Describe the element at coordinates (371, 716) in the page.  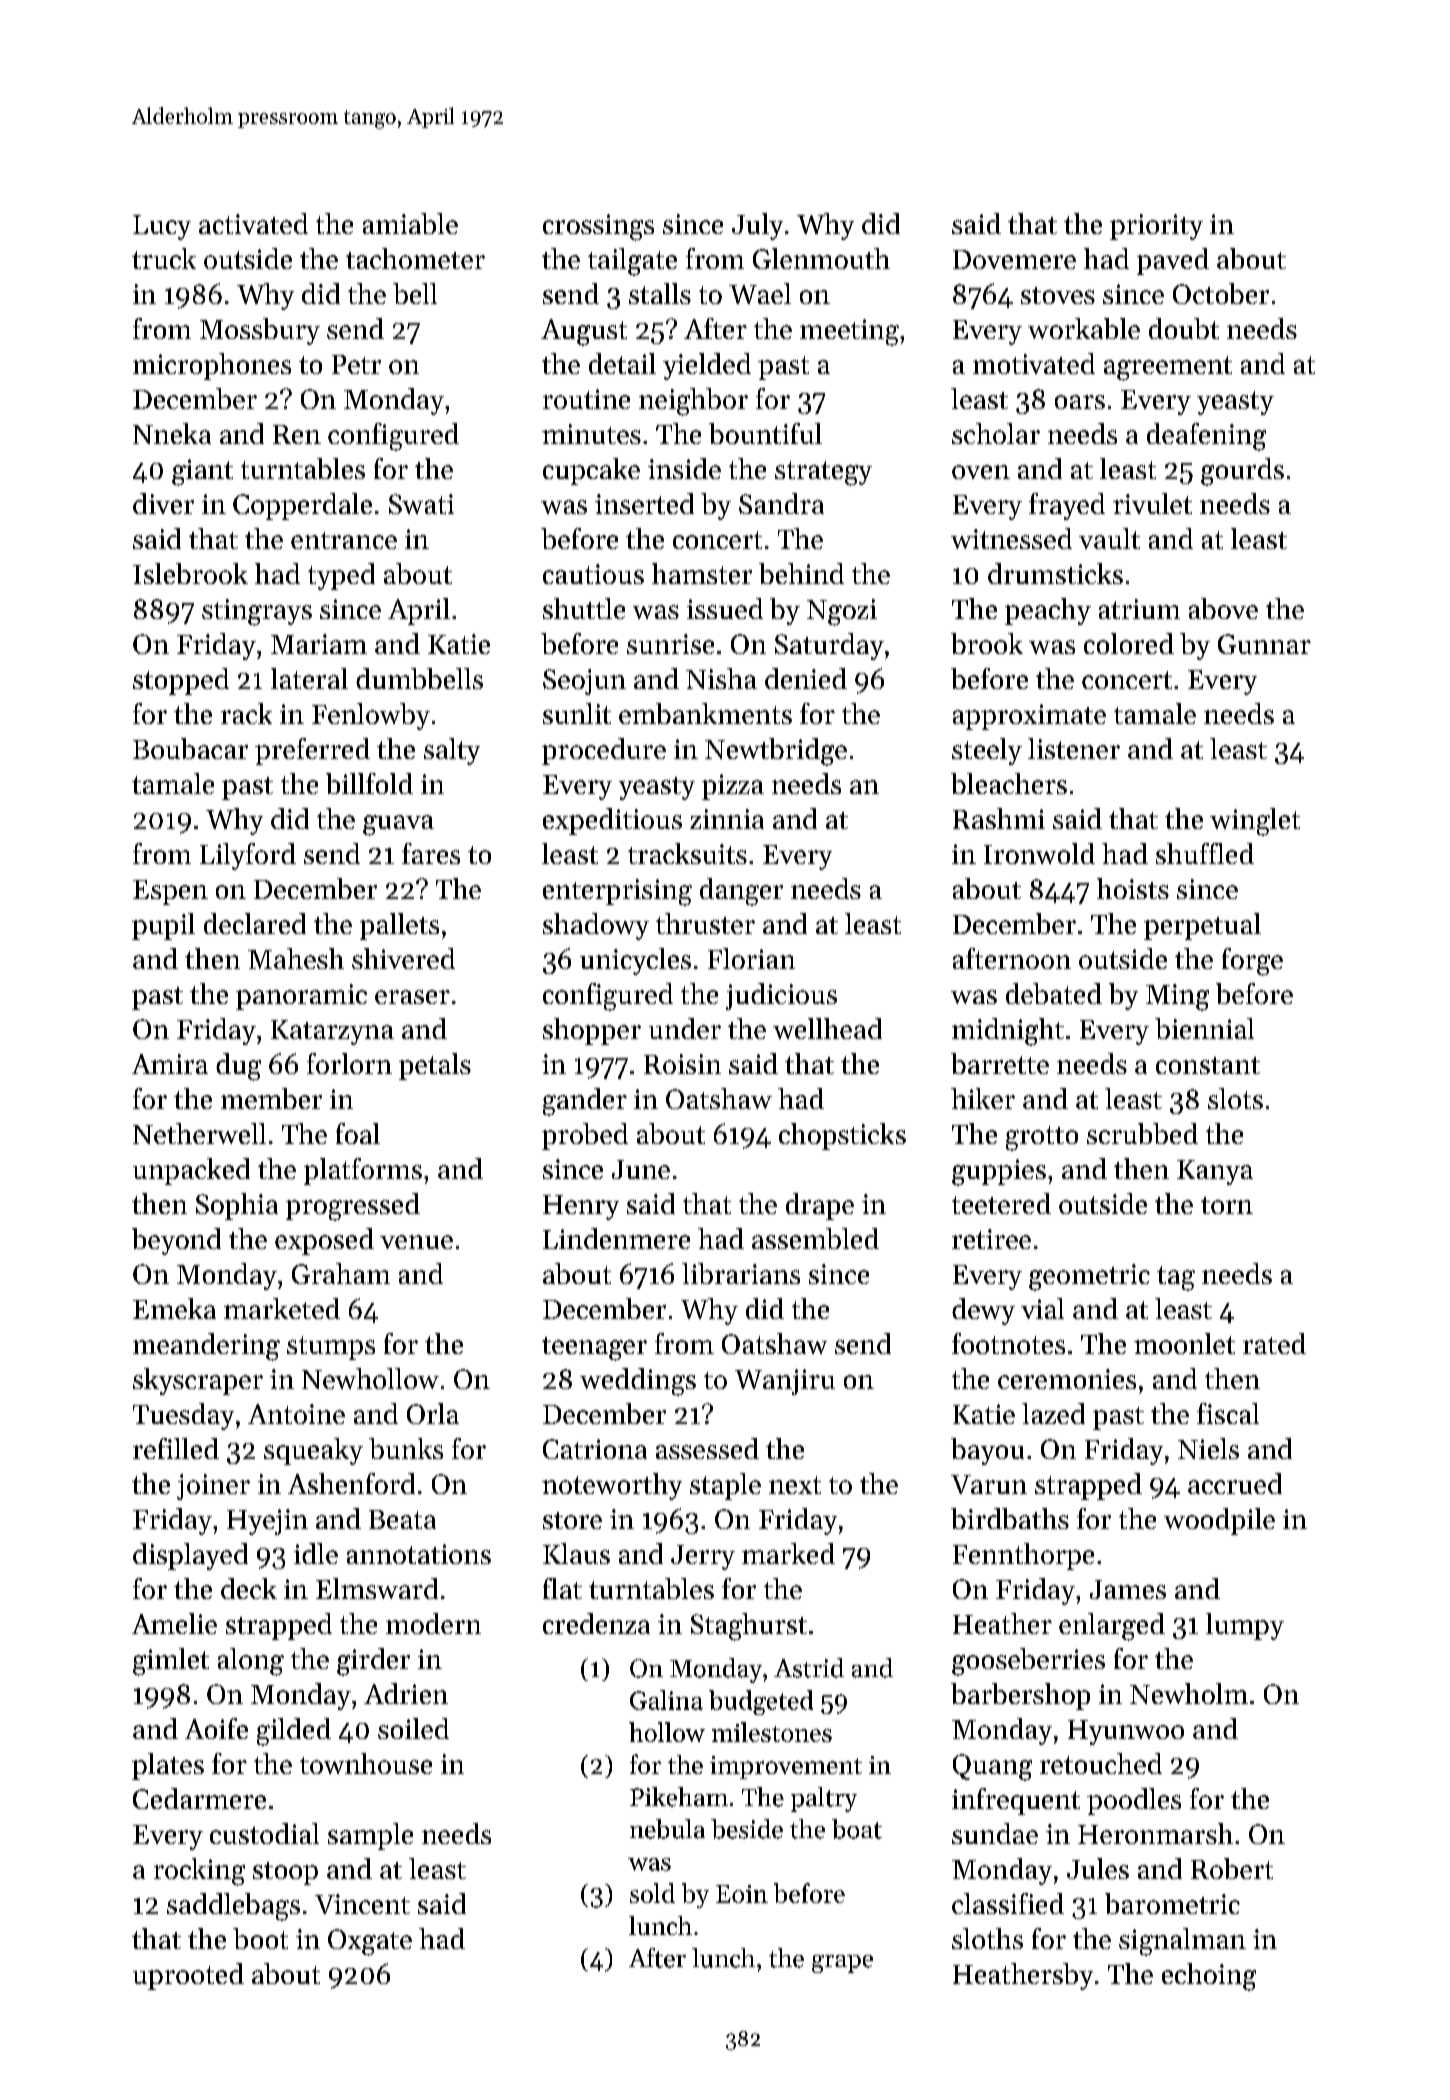
I see `Fenlowby` at that location.
